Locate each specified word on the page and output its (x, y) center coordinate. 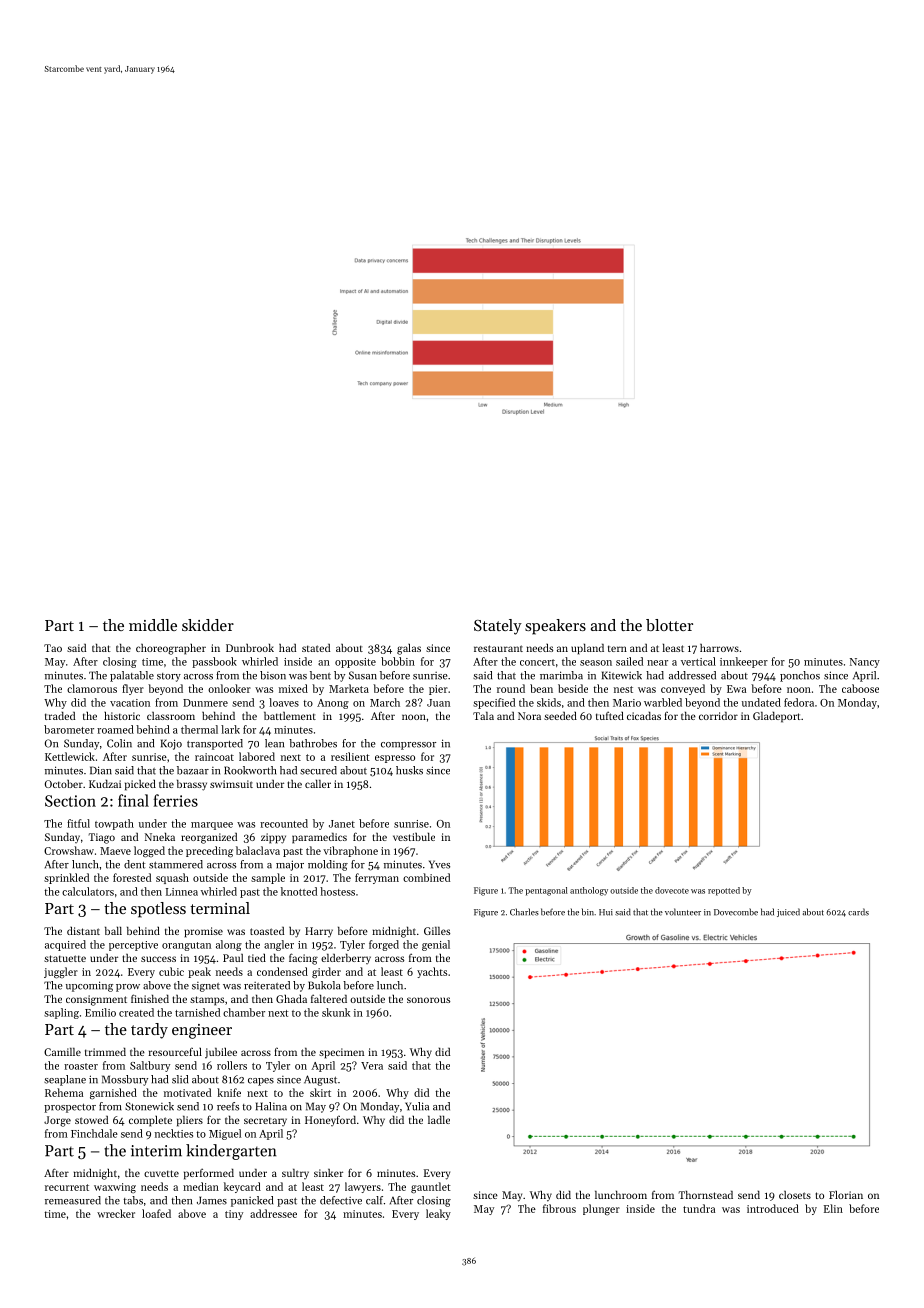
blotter (669, 625)
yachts (432, 972)
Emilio (100, 1012)
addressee (273, 1213)
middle (153, 625)
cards (858, 912)
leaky (438, 1214)
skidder (208, 625)
